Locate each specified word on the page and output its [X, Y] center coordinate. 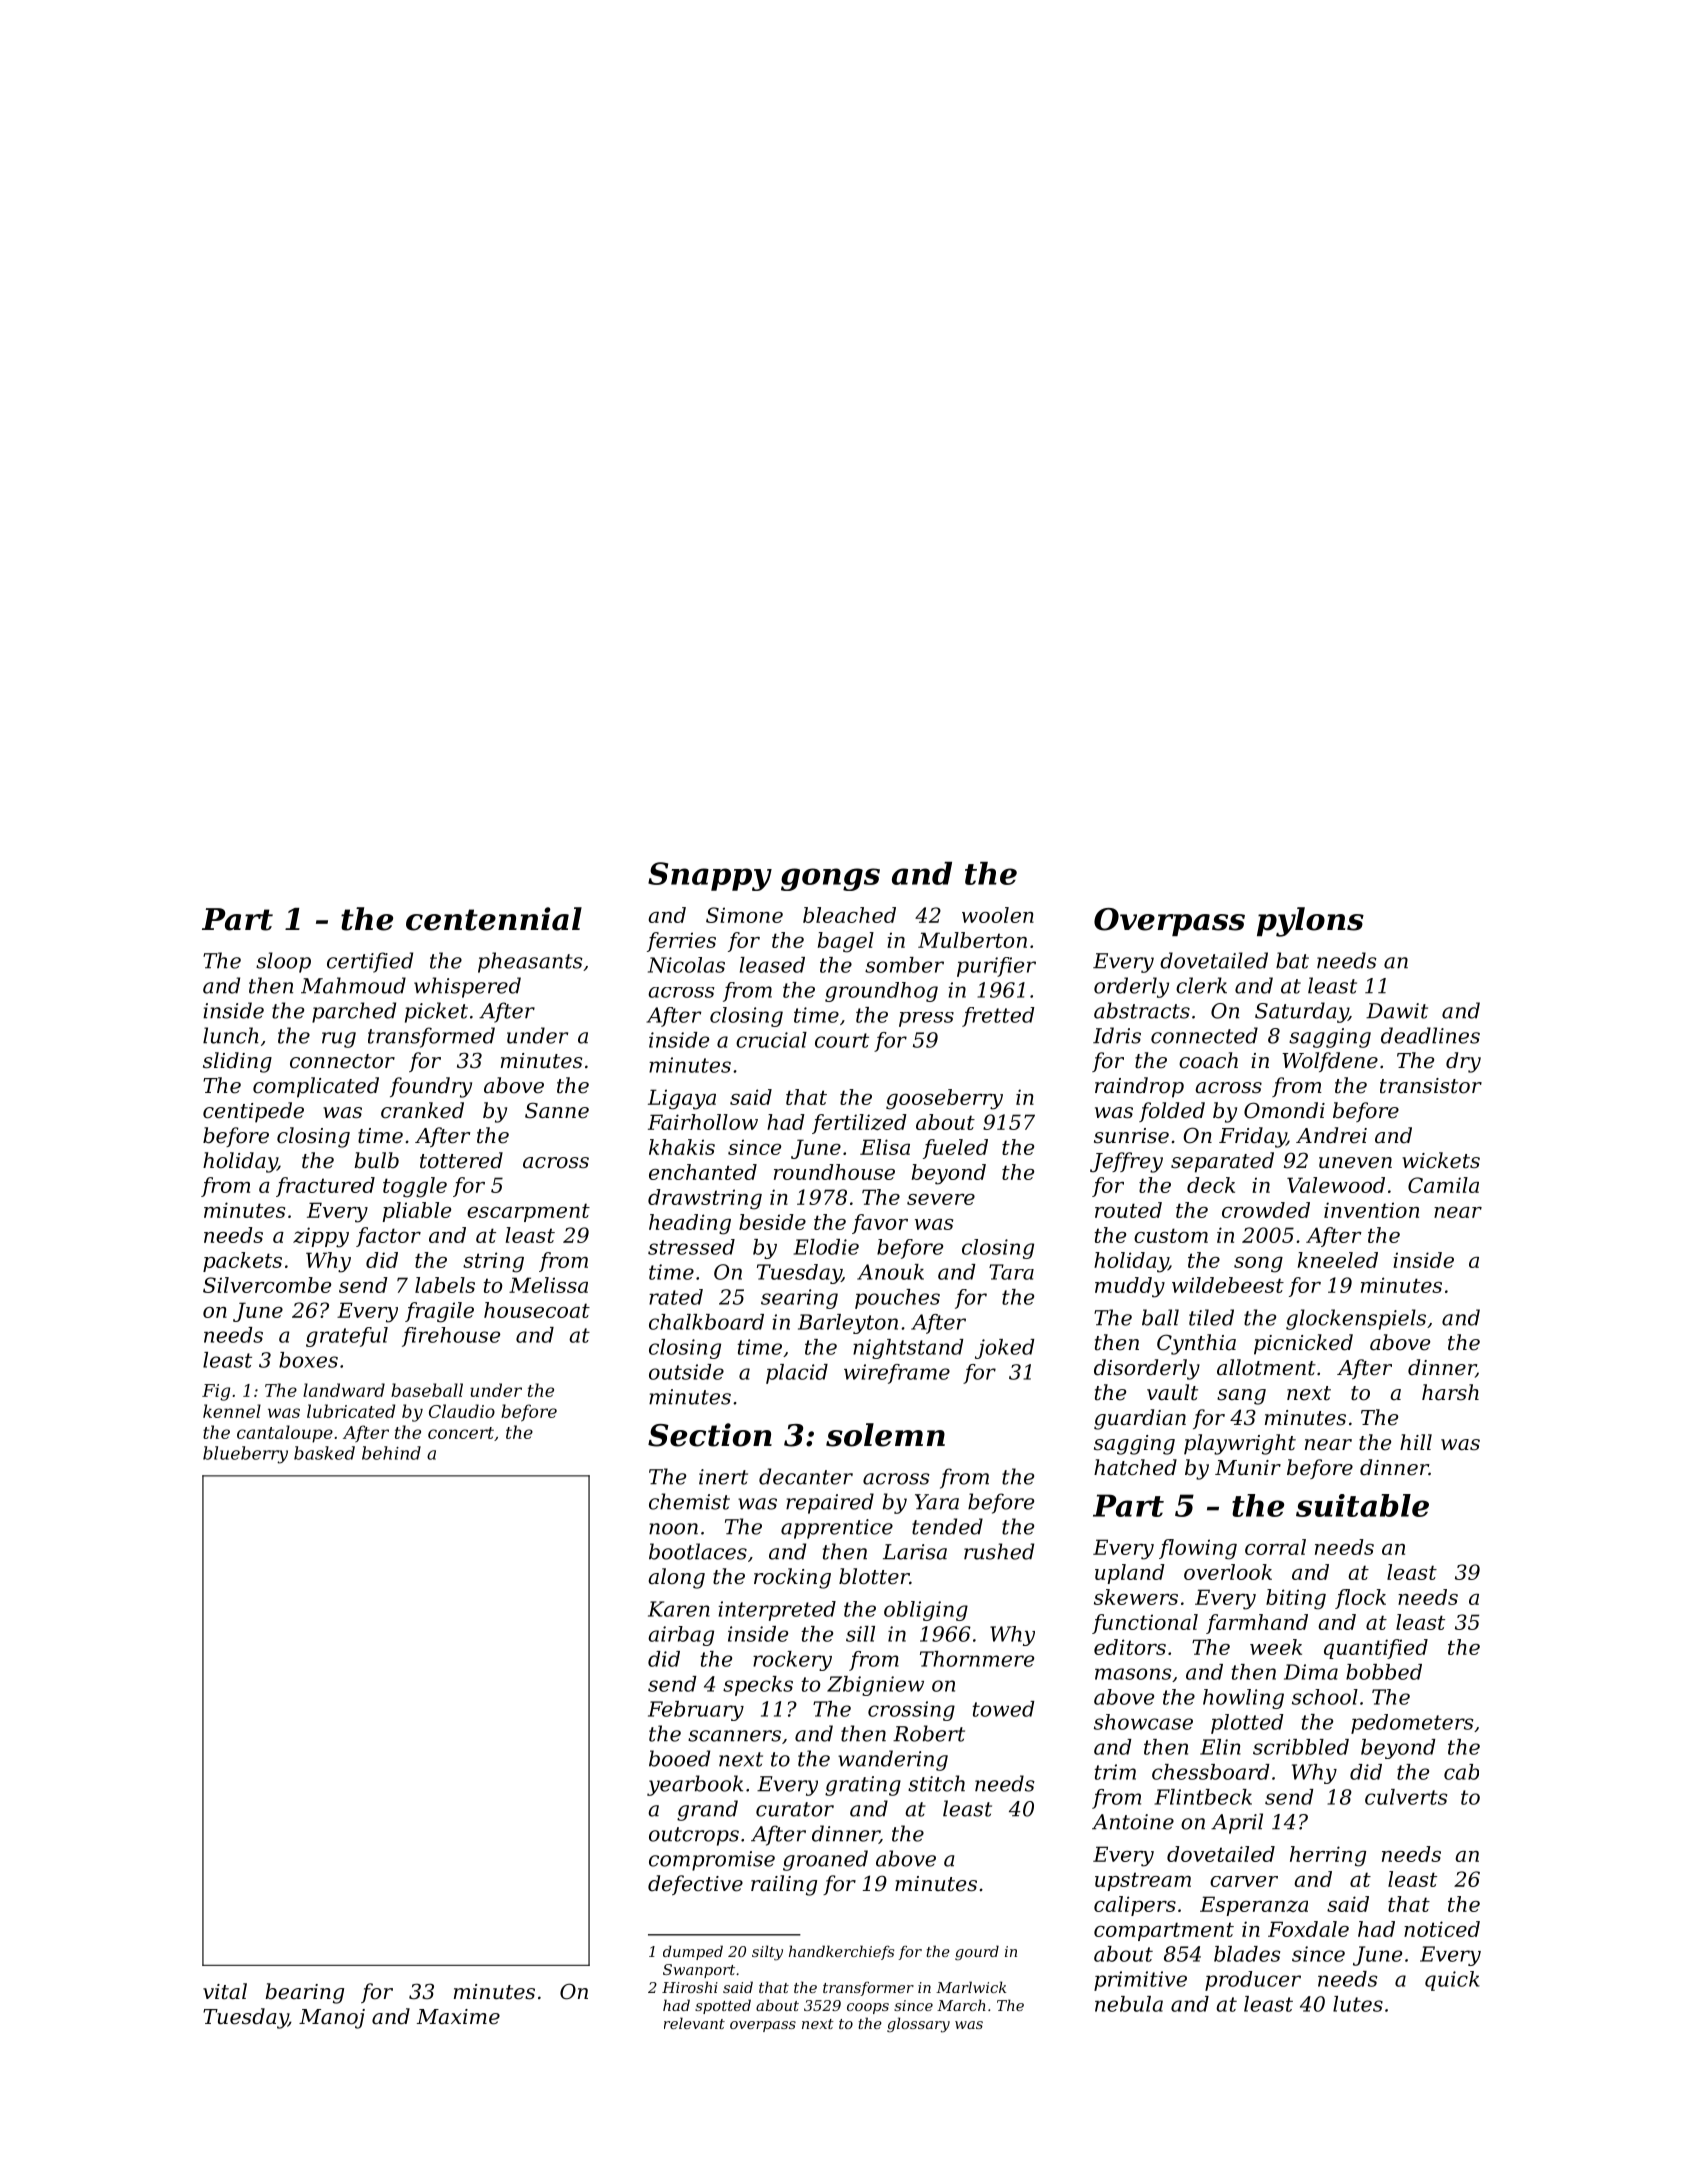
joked [1004, 1349]
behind [391, 1453]
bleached [849, 915]
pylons [1310, 922]
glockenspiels [1356, 1319]
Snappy [710, 876]
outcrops [694, 1836]
